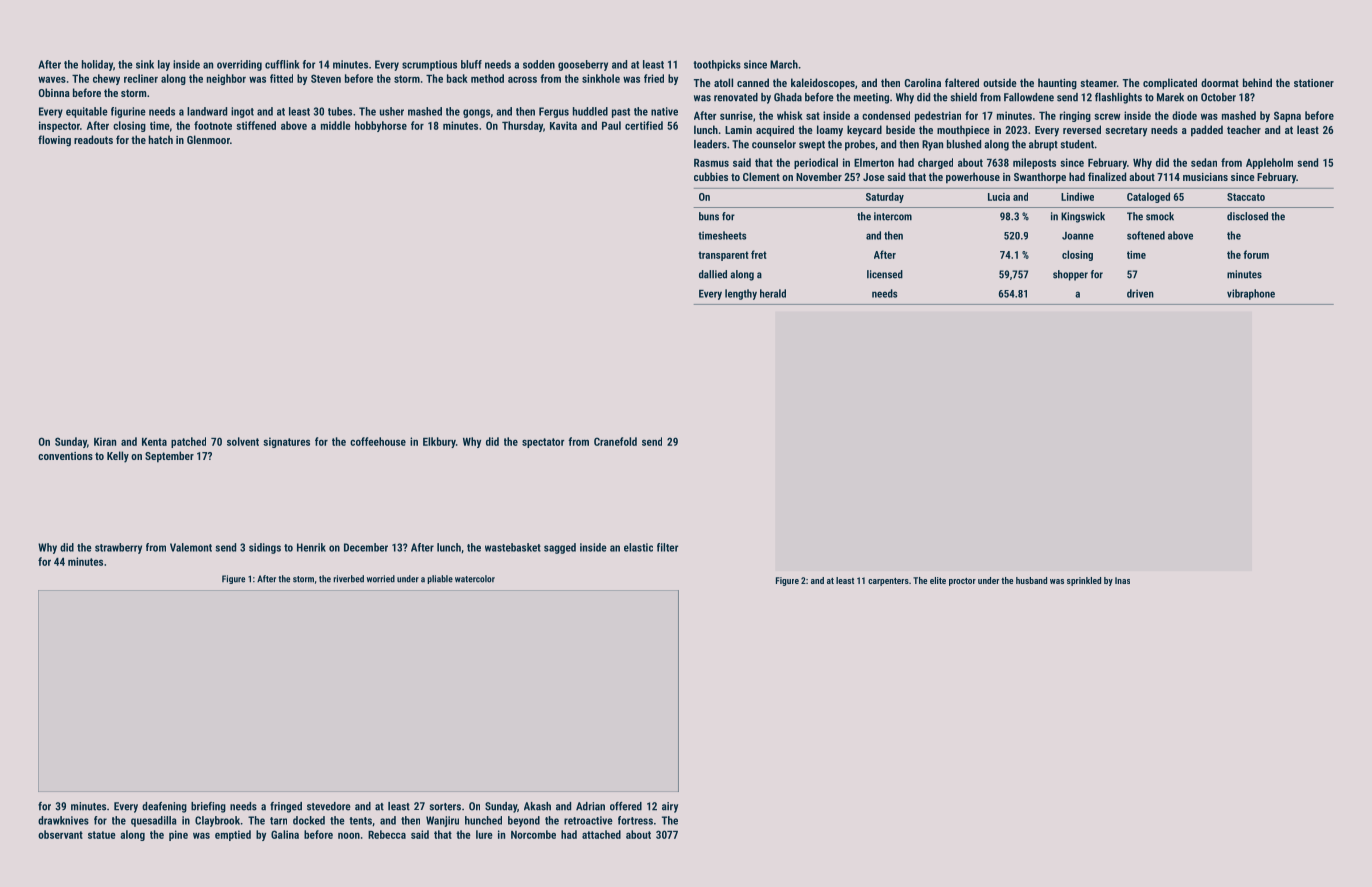 The image size is (1372, 887). What do you see at coordinates (233, 835) in the document?
I see `emptied` at bounding box center [233, 835].
